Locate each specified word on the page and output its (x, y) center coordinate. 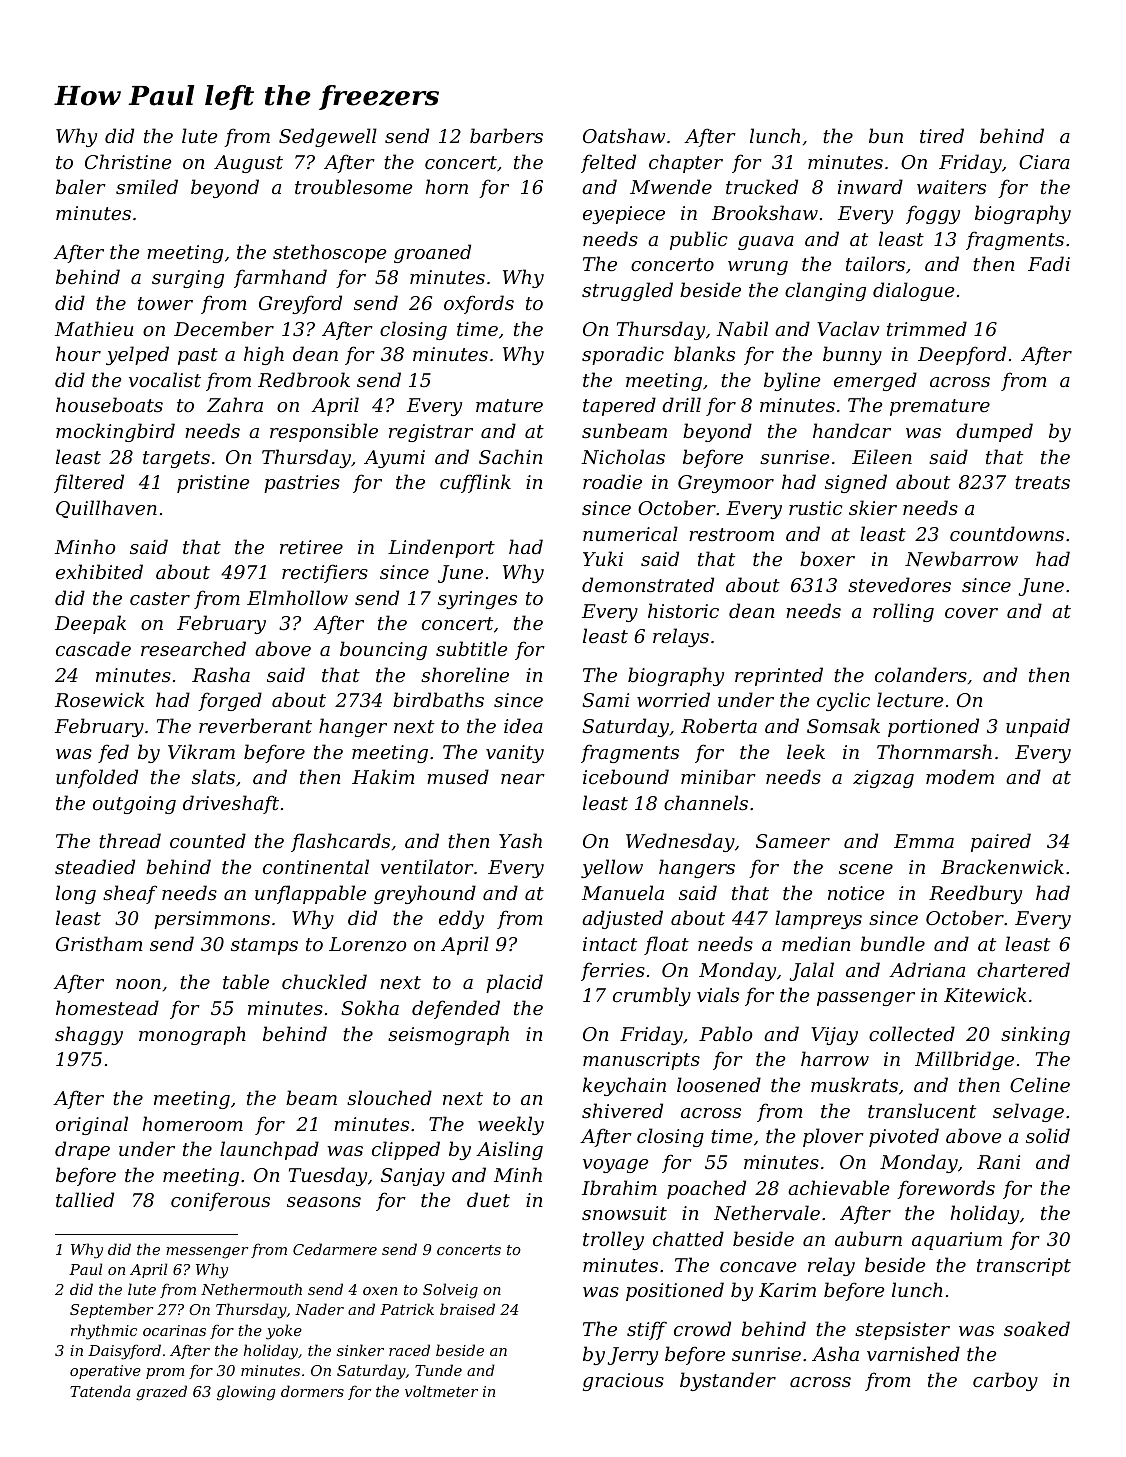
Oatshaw (624, 135)
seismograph (448, 1035)
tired (942, 135)
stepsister (902, 1331)
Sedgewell (328, 137)
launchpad (269, 1150)
